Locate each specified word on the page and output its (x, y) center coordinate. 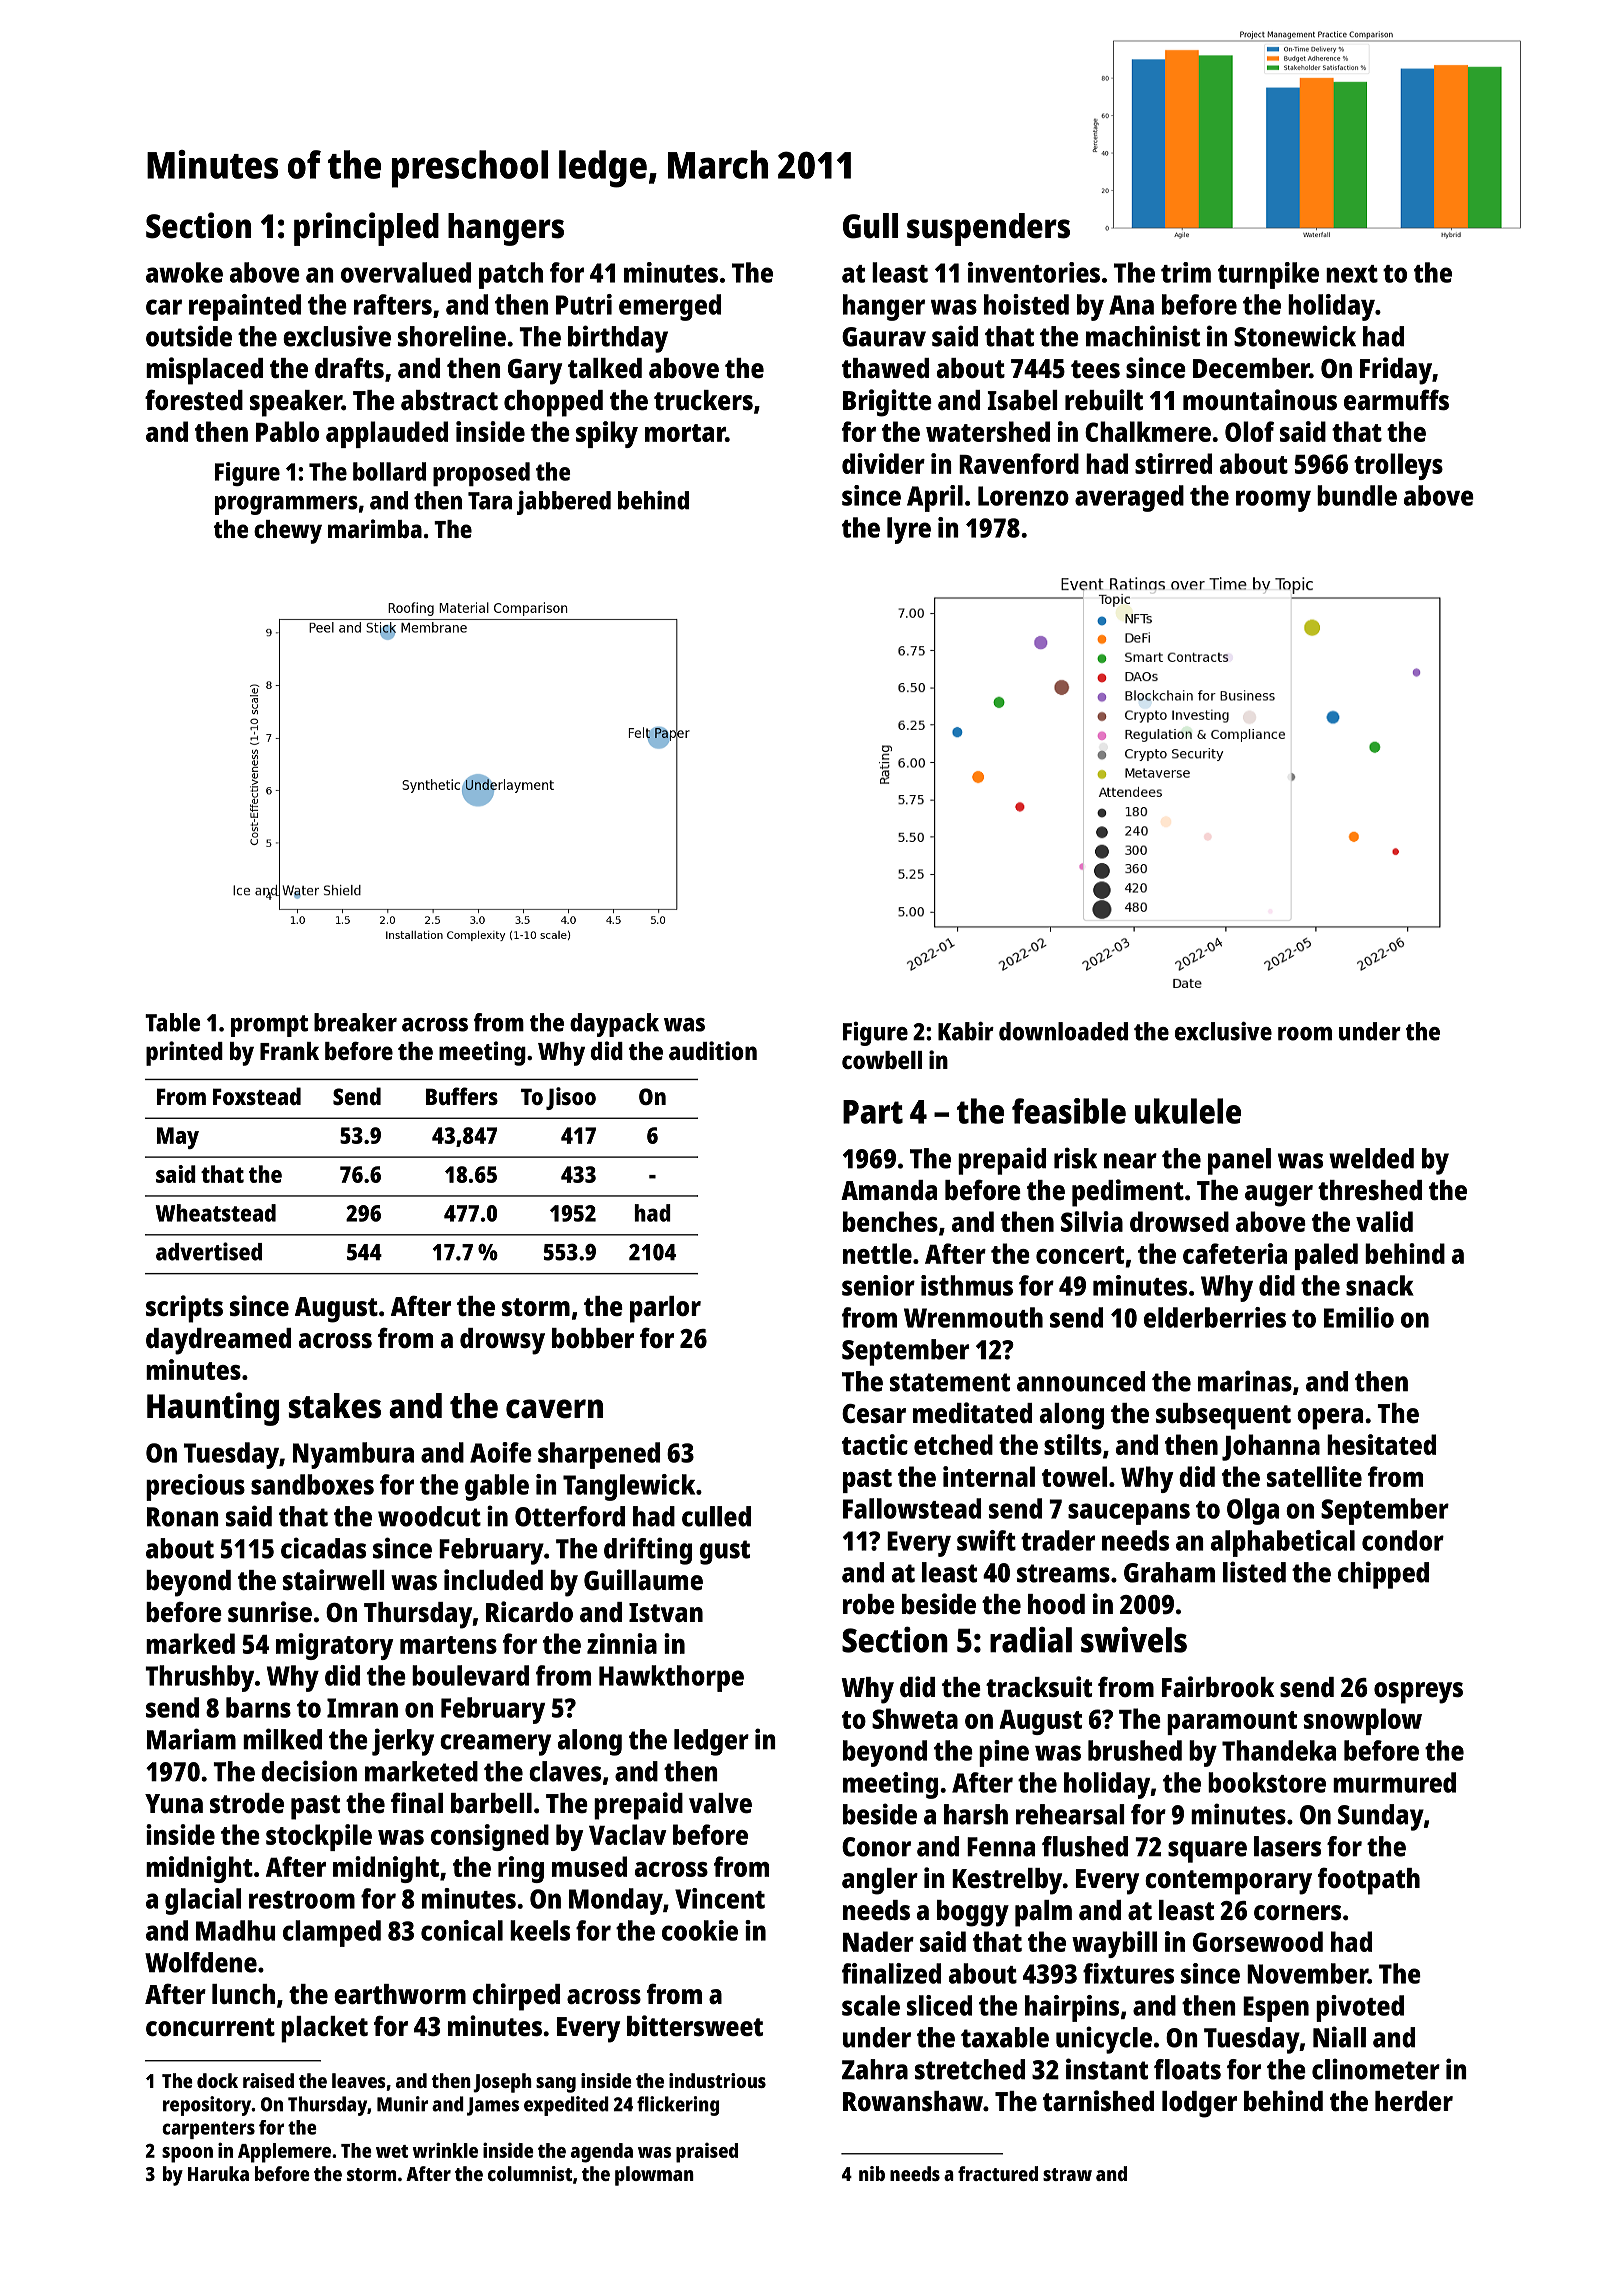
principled (366, 229)
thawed (885, 368)
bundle (1357, 495)
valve (720, 1803)
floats (1187, 2069)
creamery (495, 1745)
